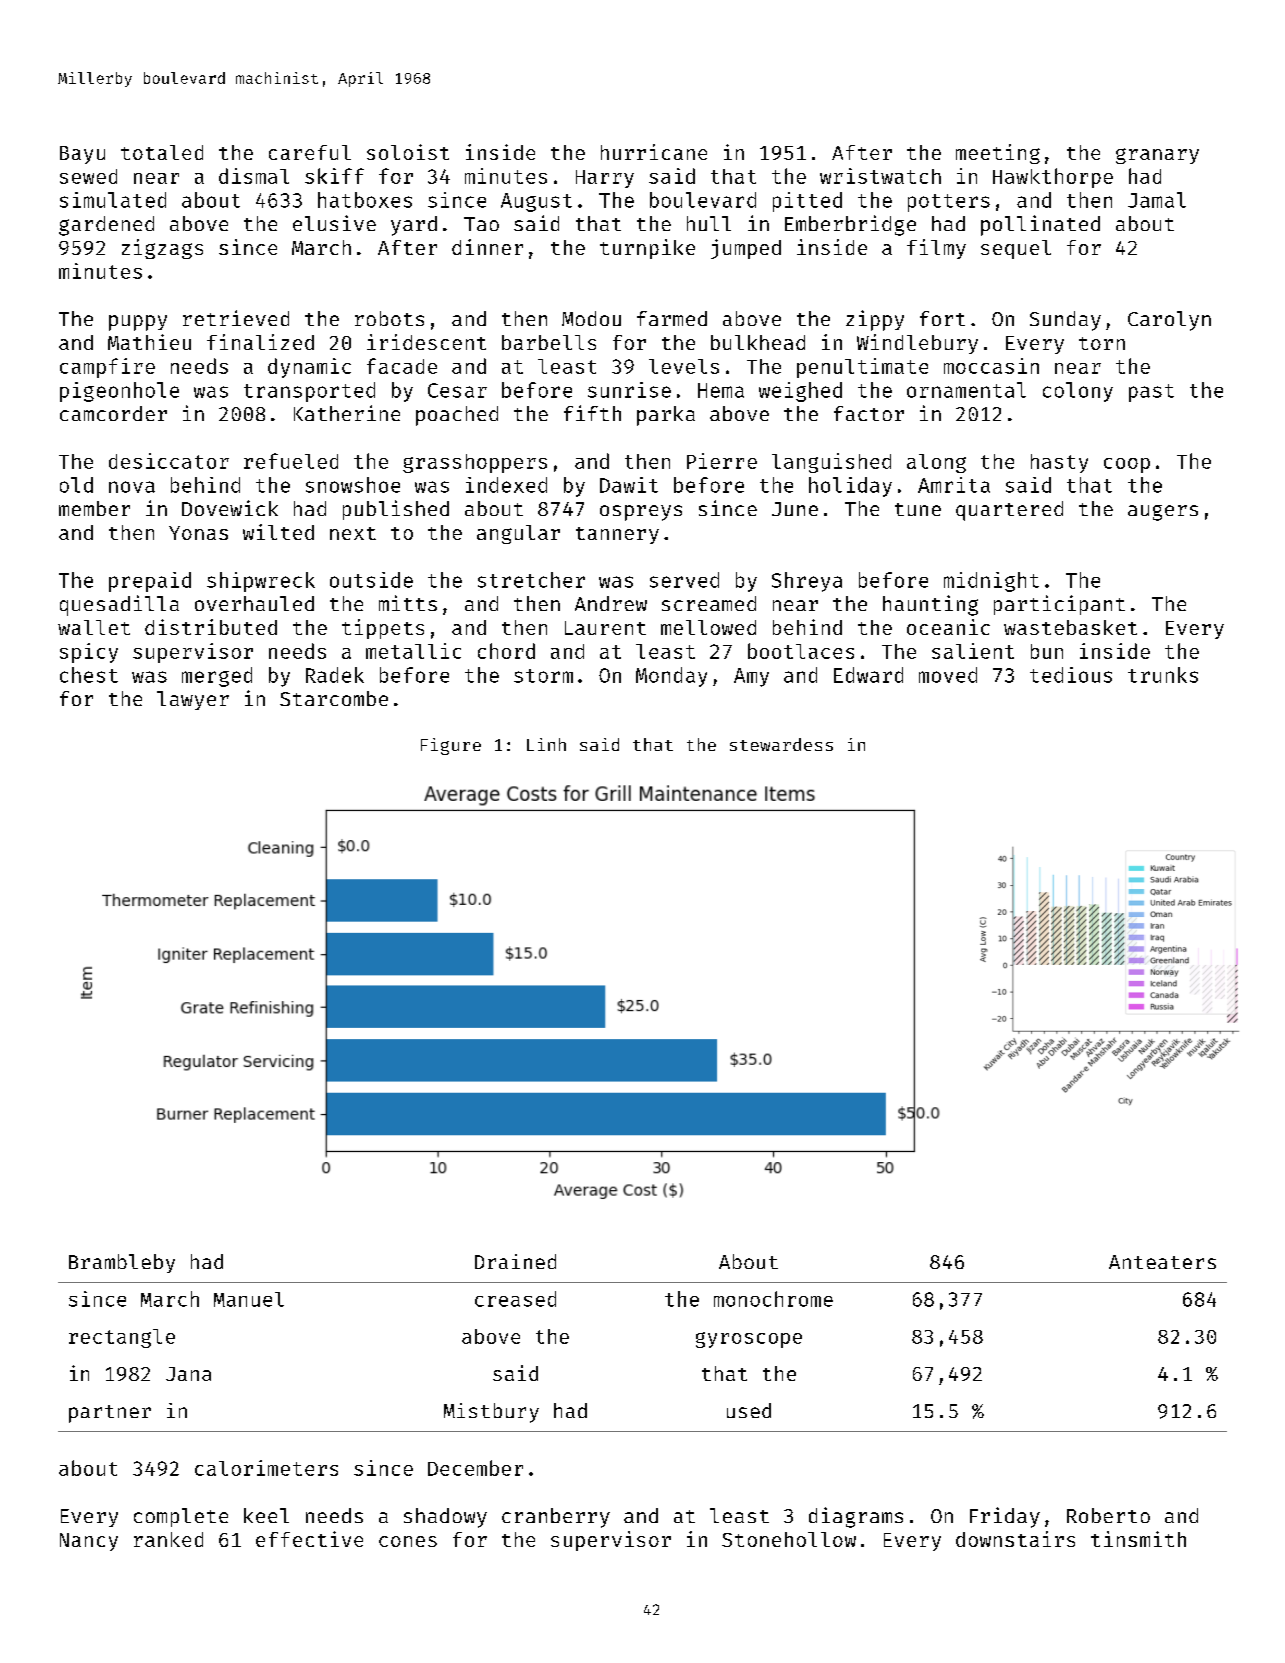 The height and width of the screenshot is (1663, 1285). What do you see at coordinates (1162, 1262) in the screenshot?
I see `Anteaters` at bounding box center [1162, 1262].
